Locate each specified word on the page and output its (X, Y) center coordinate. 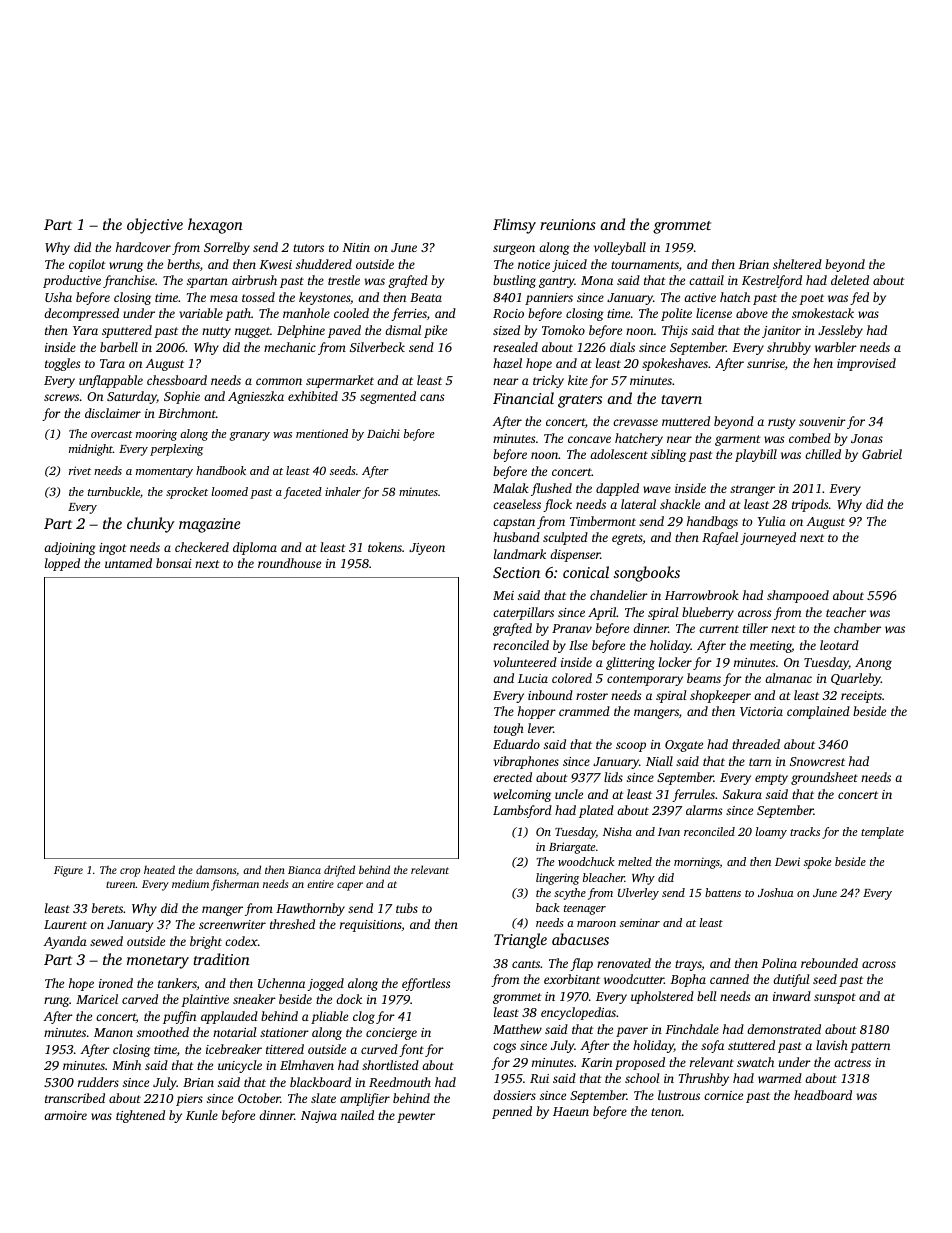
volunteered (525, 662)
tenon (666, 1112)
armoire (65, 1115)
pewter (416, 1117)
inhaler (343, 491)
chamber (857, 628)
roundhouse (289, 563)
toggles (62, 364)
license (714, 313)
